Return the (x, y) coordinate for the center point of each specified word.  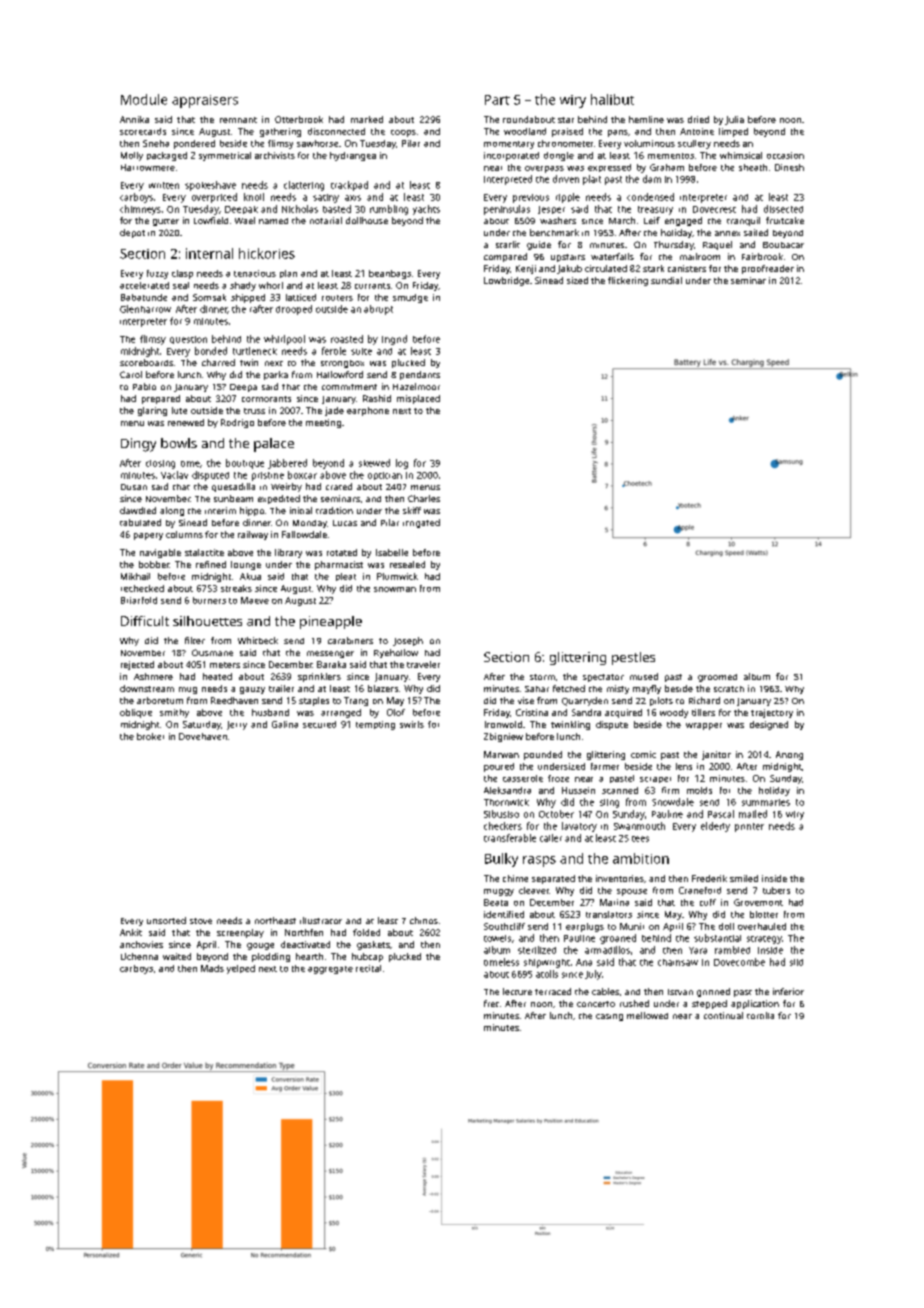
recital (368, 968)
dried (698, 119)
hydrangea (353, 156)
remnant (238, 120)
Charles (424, 498)
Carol (131, 374)
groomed (717, 678)
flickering (628, 281)
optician (385, 476)
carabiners (350, 640)
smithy (174, 713)
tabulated (140, 522)
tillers (703, 712)
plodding (271, 957)
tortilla (760, 1015)
